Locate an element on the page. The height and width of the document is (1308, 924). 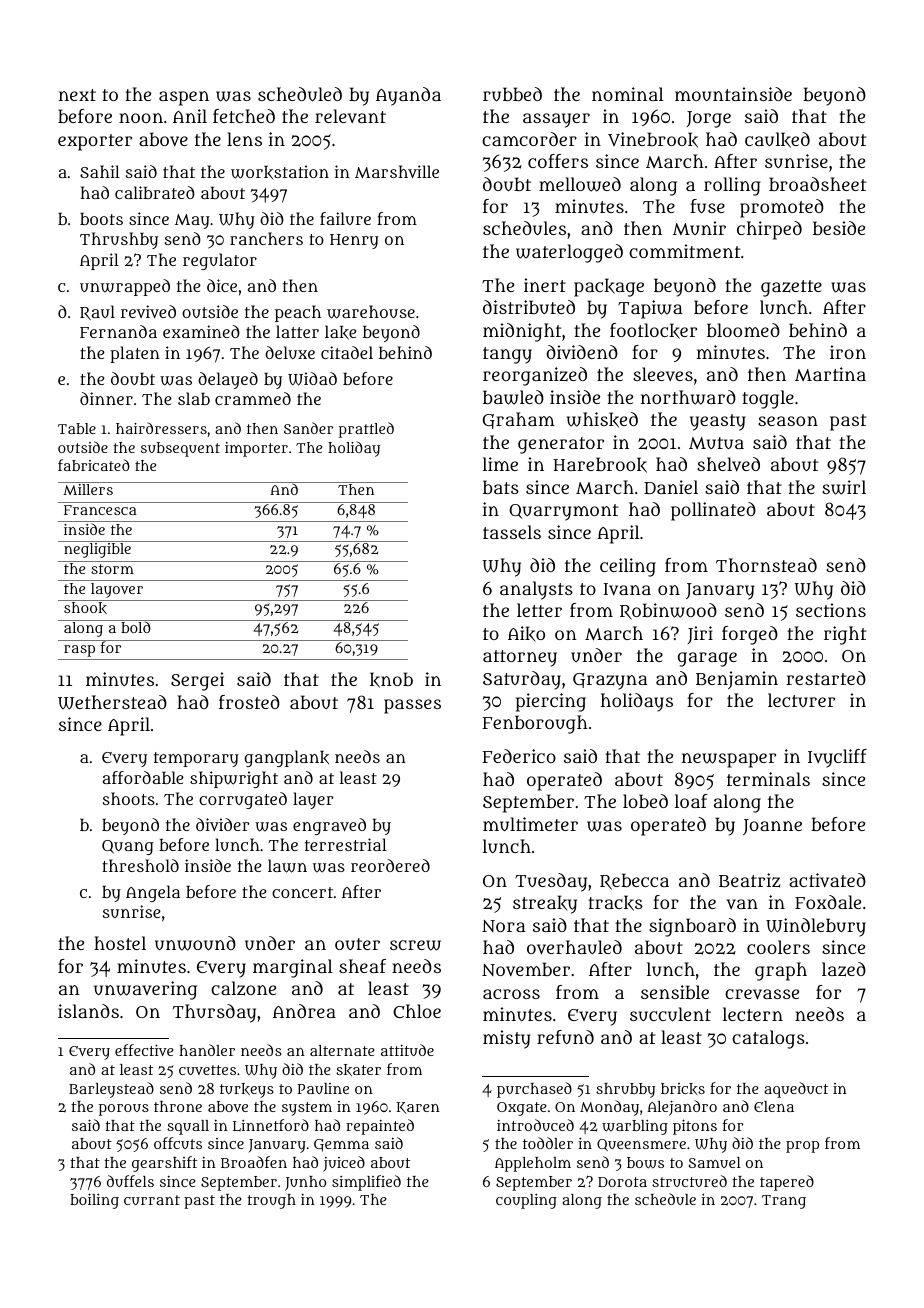
simplified is located at coordinates (366, 1183).
